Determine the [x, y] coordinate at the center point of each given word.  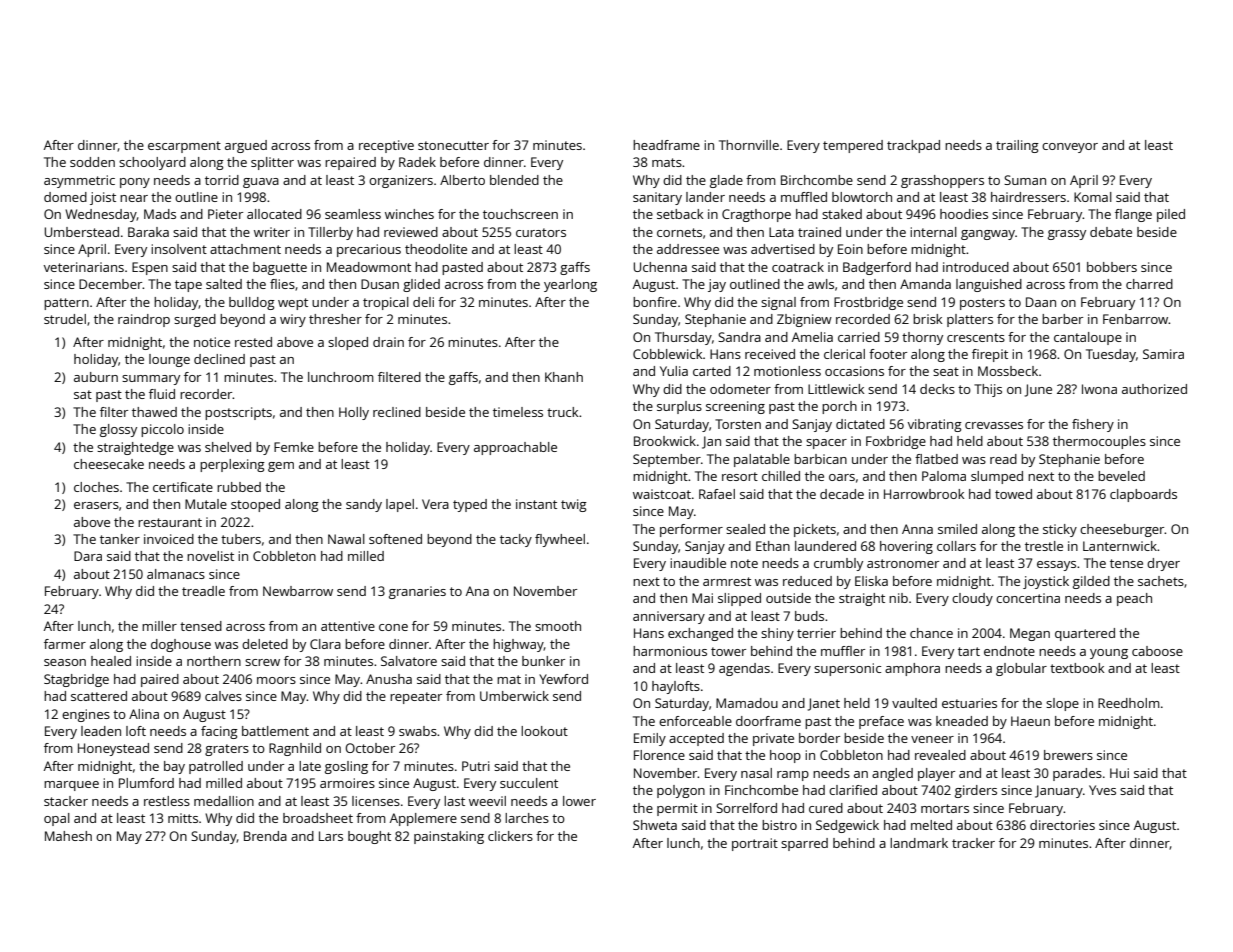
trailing [1017, 146]
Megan [1030, 634]
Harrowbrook [924, 494]
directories [1062, 825]
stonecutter [453, 145]
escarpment [184, 147]
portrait [755, 844]
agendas [744, 669]
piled [1171, 215]
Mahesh [68, 836]
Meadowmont [369, 267]
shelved [228, 447]
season [65, 662]
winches [409, 214]
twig [574, 505]
